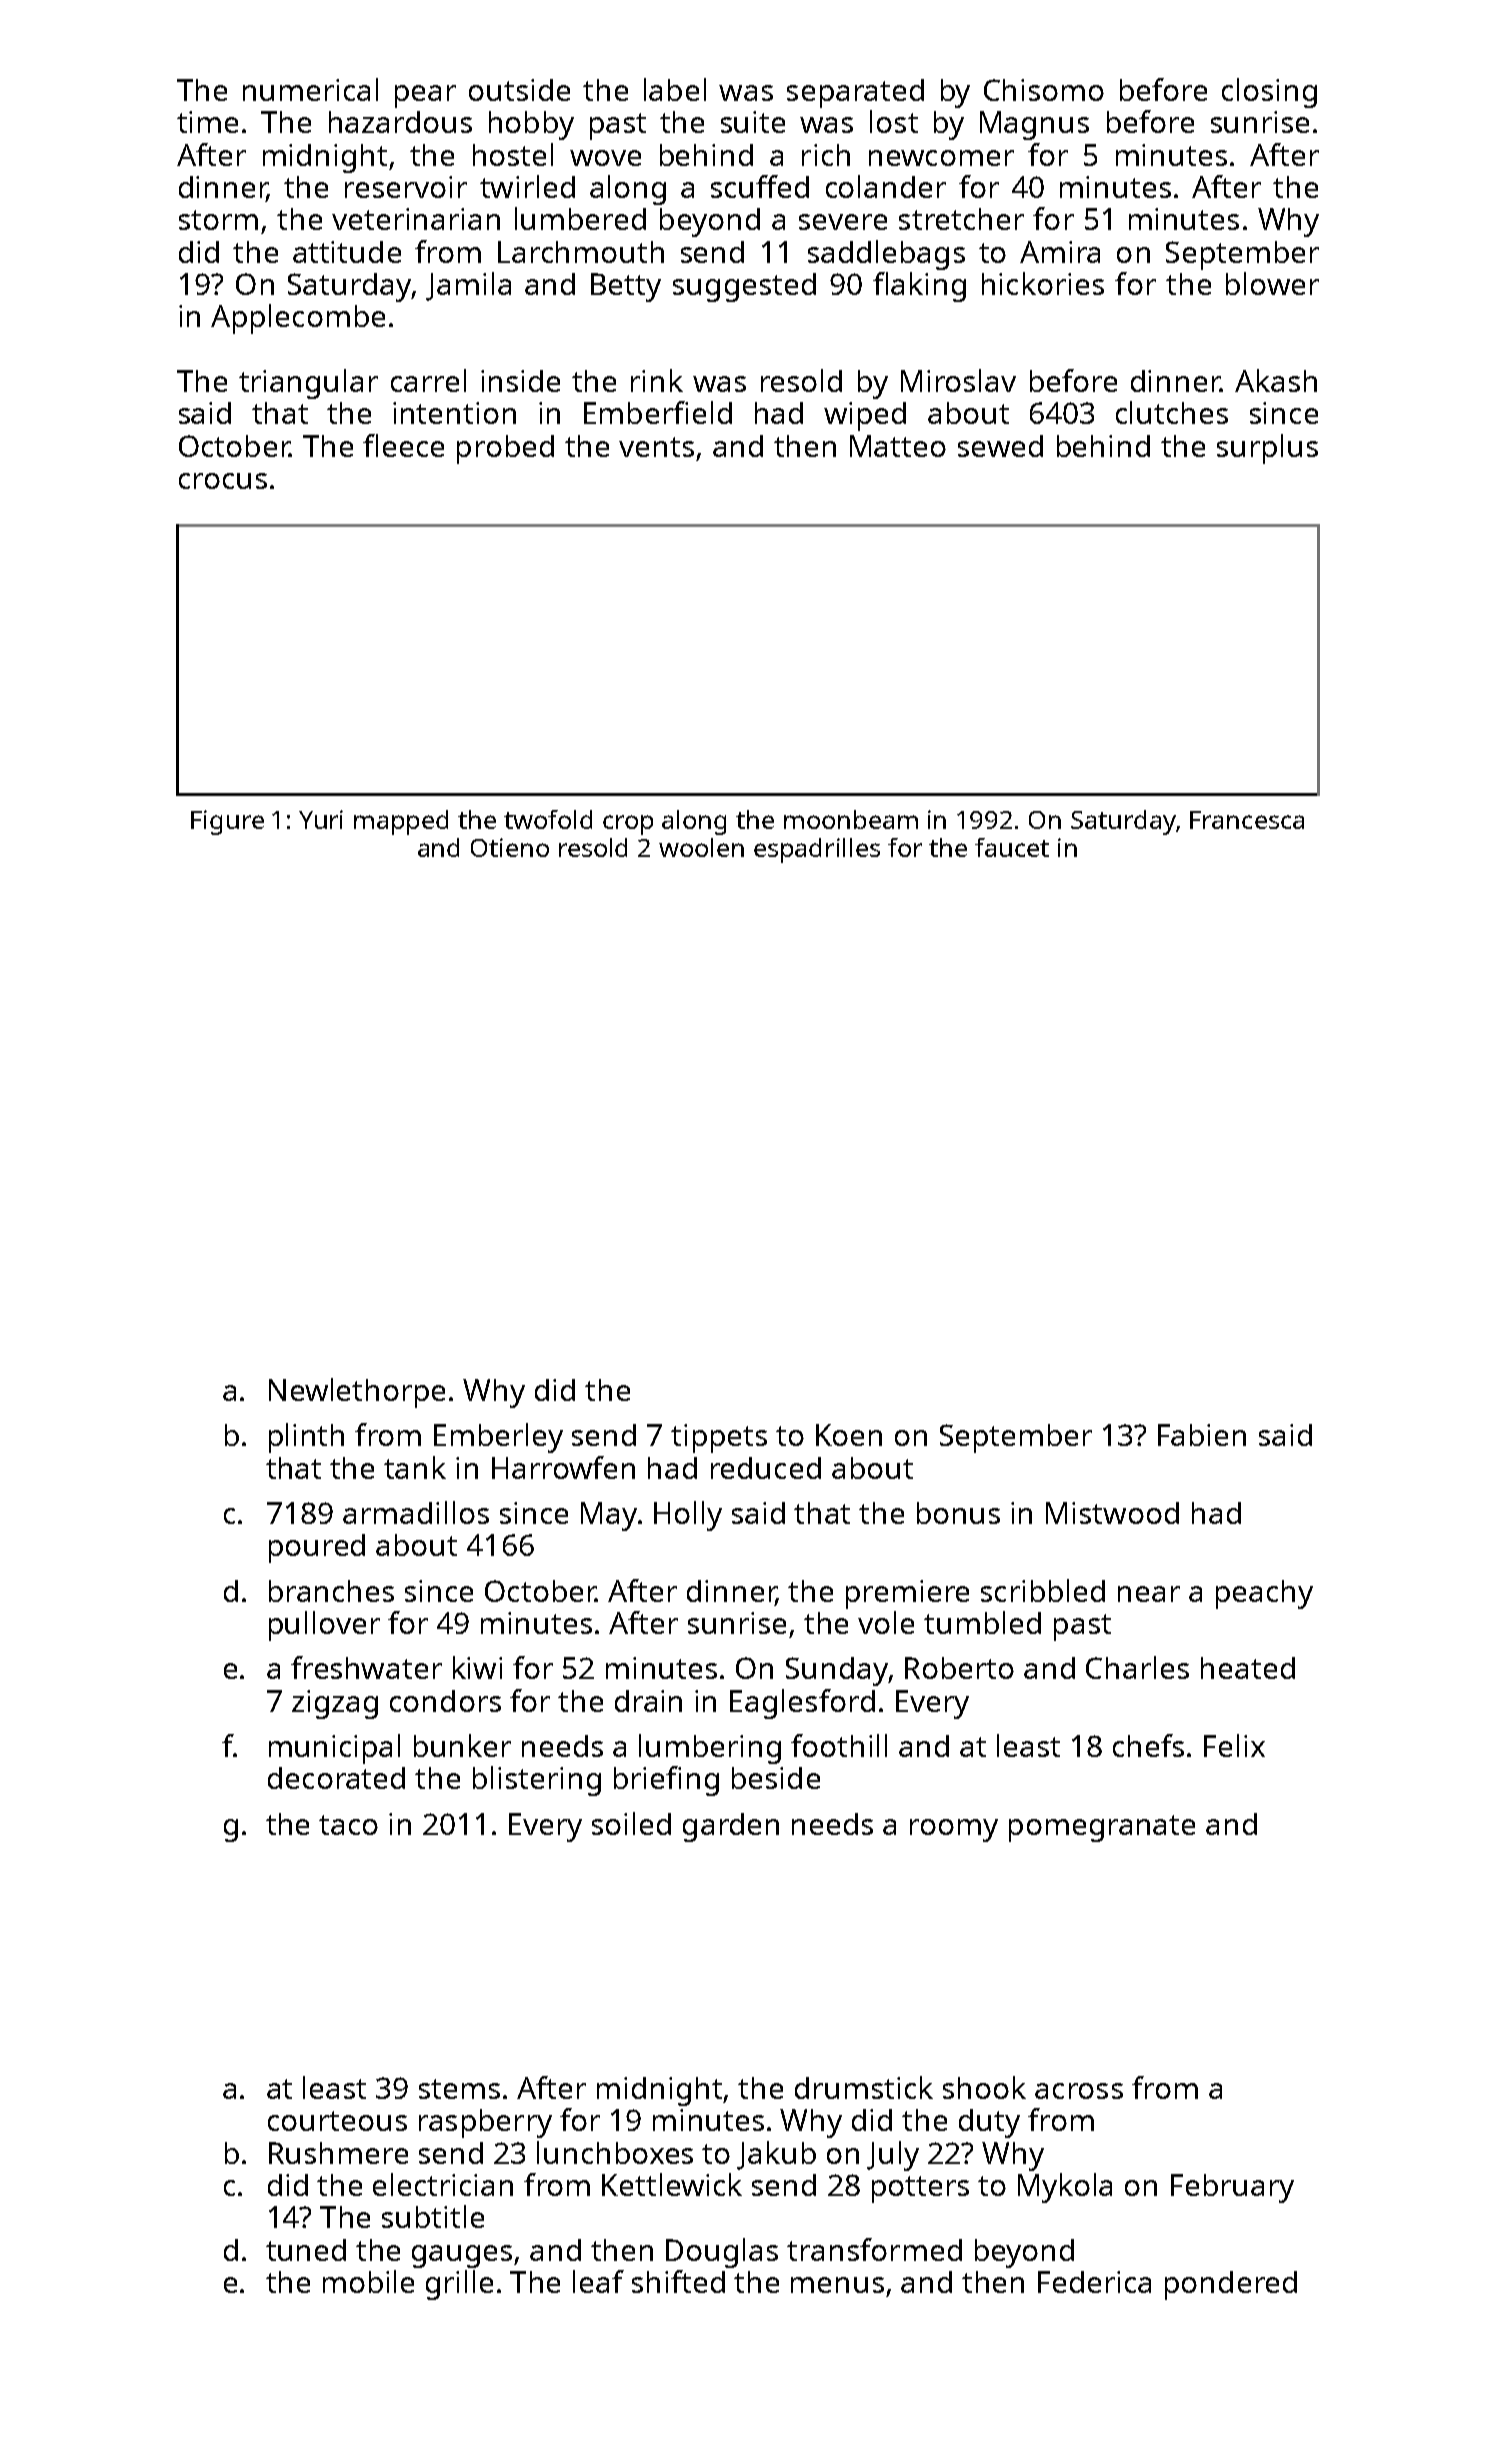  Describe the element at coordinates (672, 2184) in the screenshot. I see `Kettlewick` at that location.
